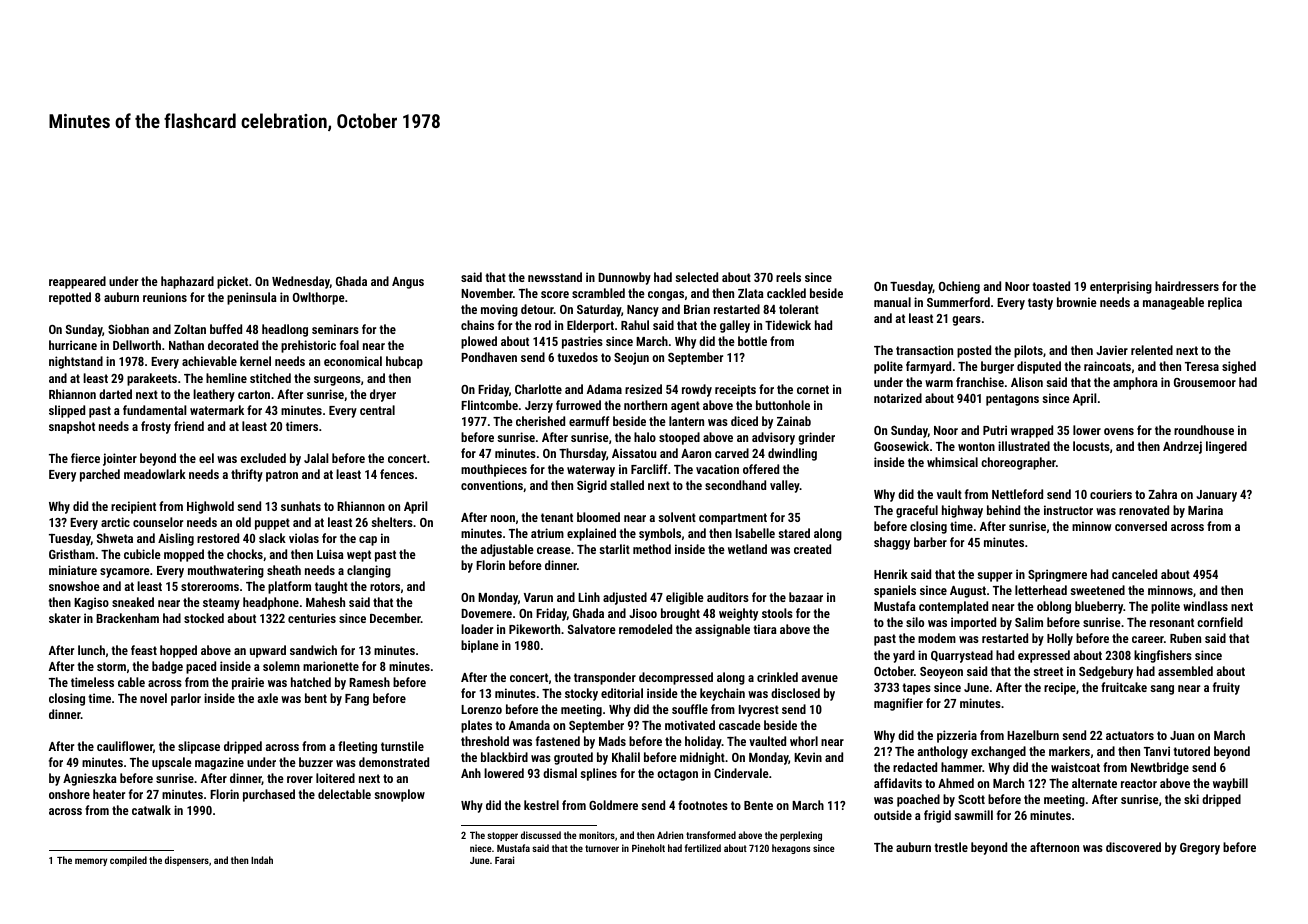 The width and height of the screenshot is (1308, 924). I want to click on Farai, so click(504, 860).
